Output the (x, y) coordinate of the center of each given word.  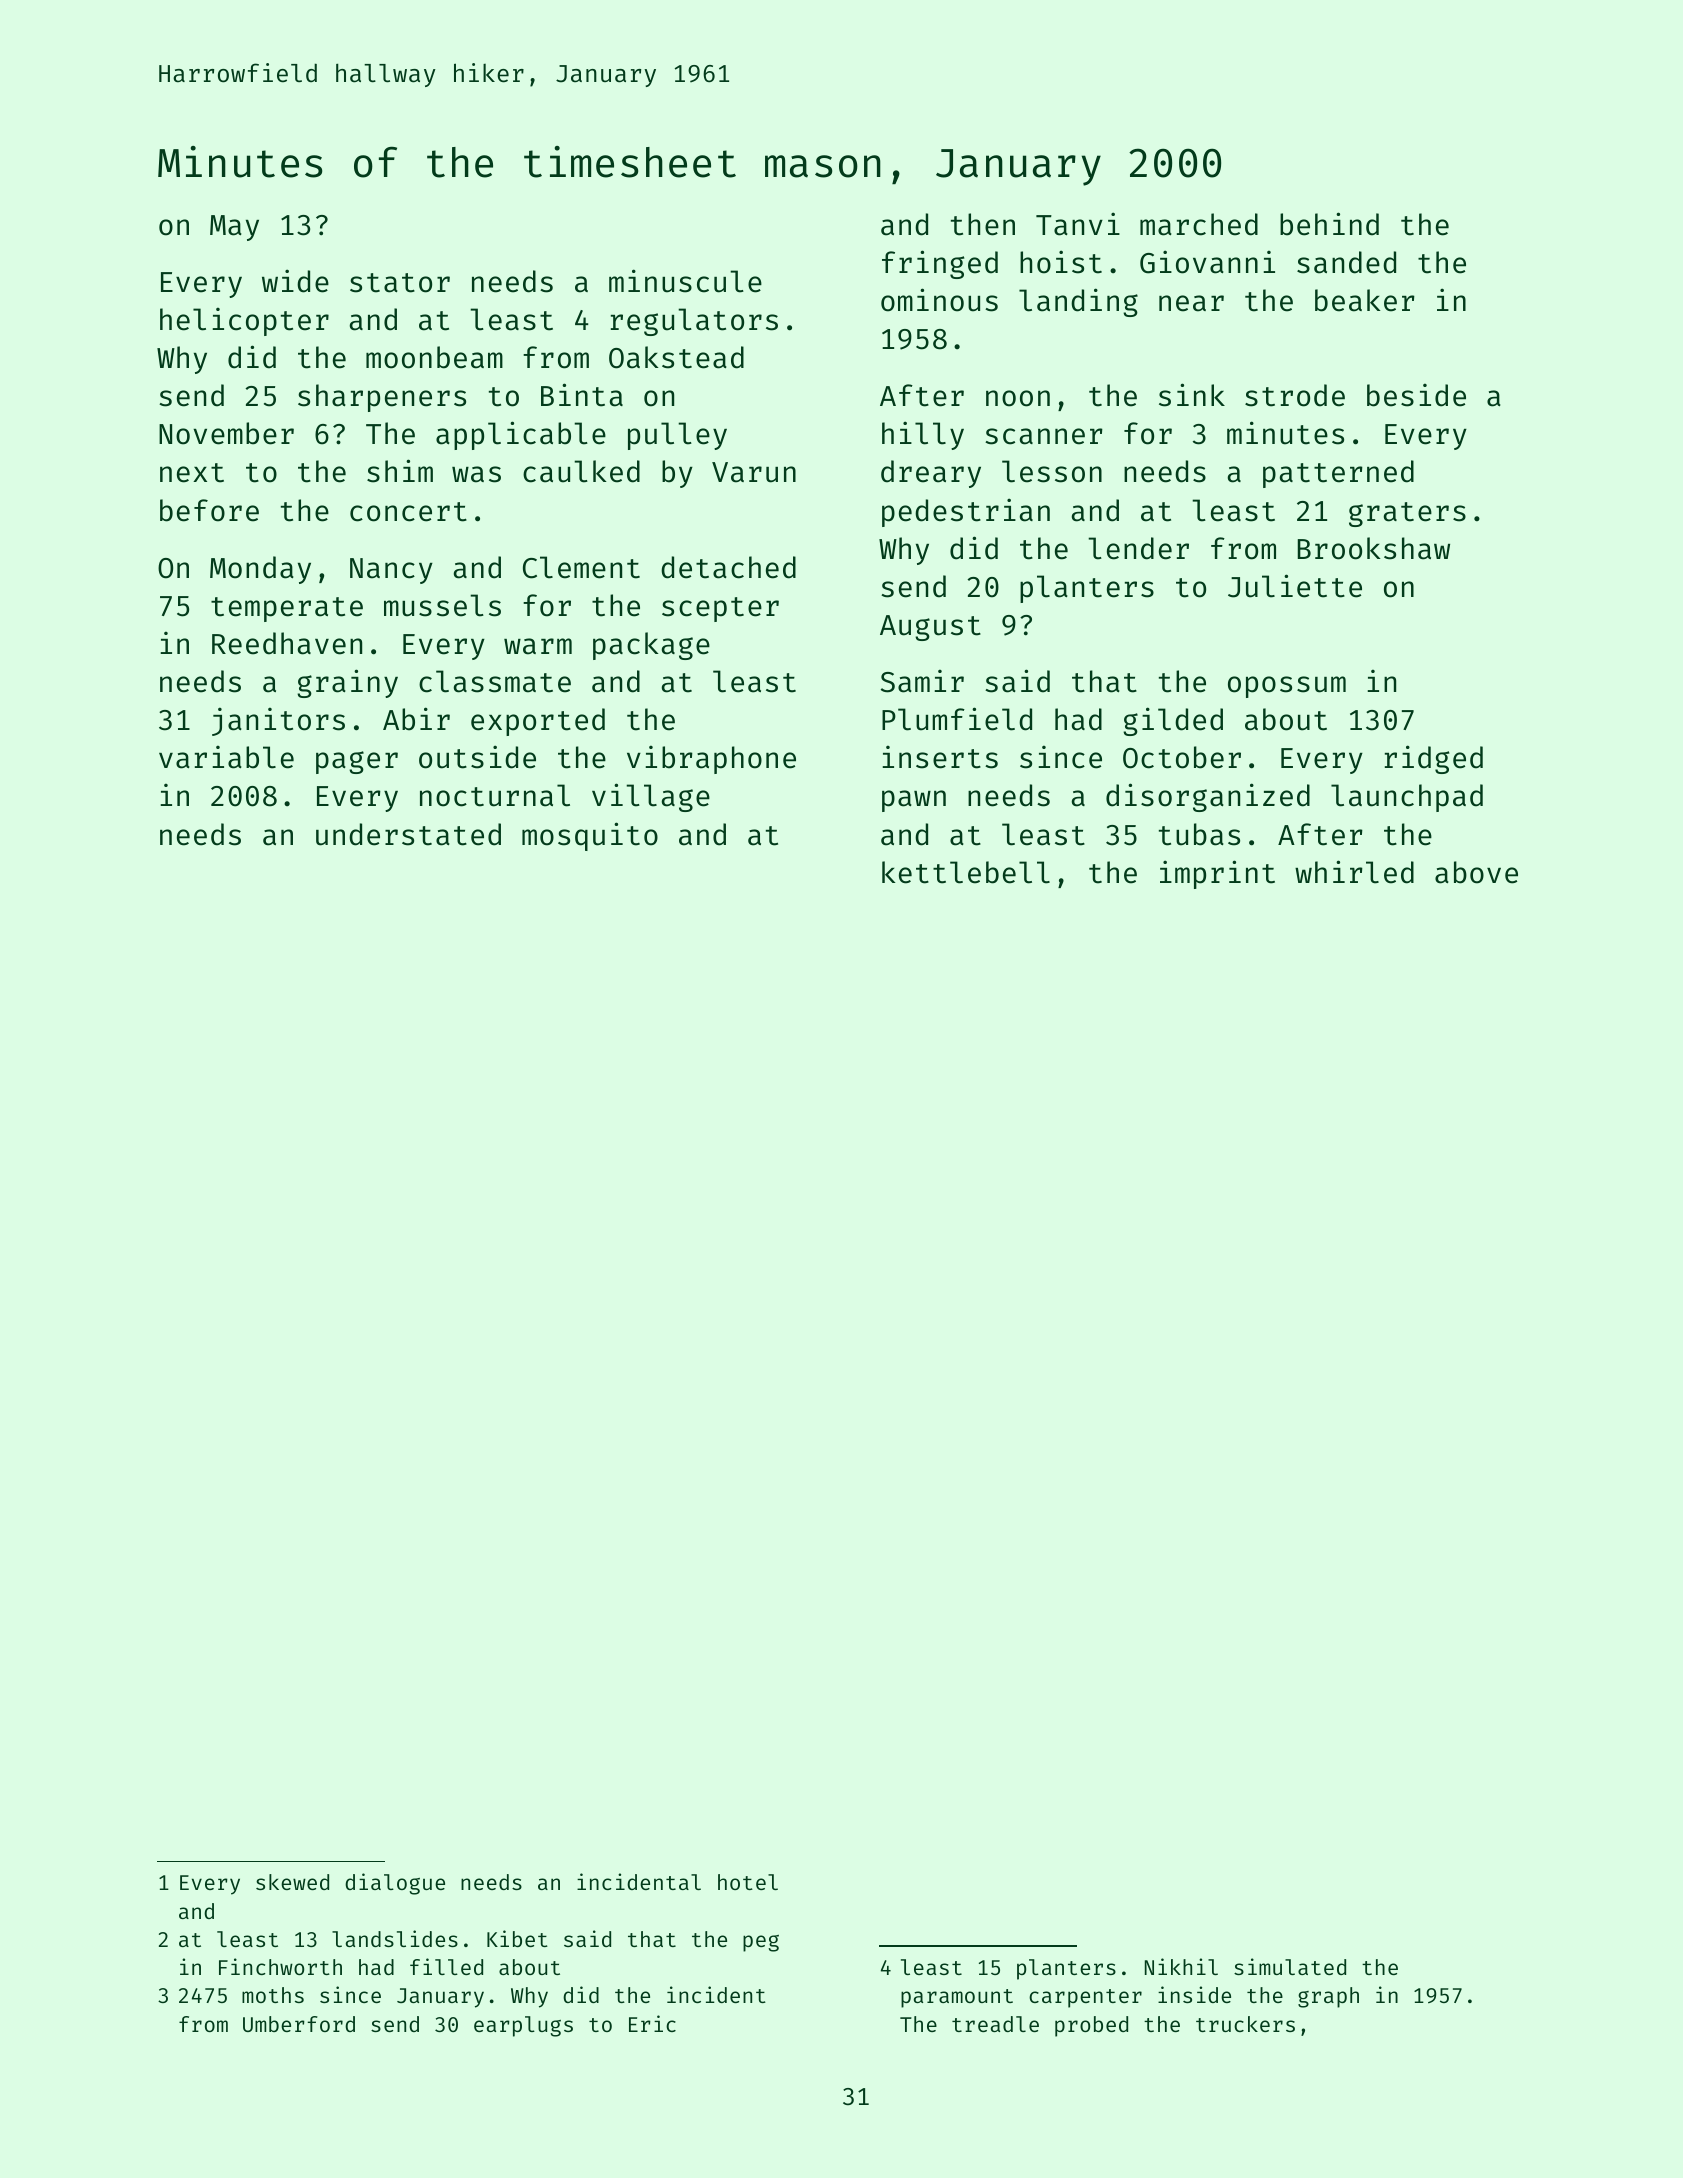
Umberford (299, 2024)
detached (728, 567)
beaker (1365, 300)
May (234, 228)
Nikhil (1181, 1966)
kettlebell (966, 872)
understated (408, 834)
